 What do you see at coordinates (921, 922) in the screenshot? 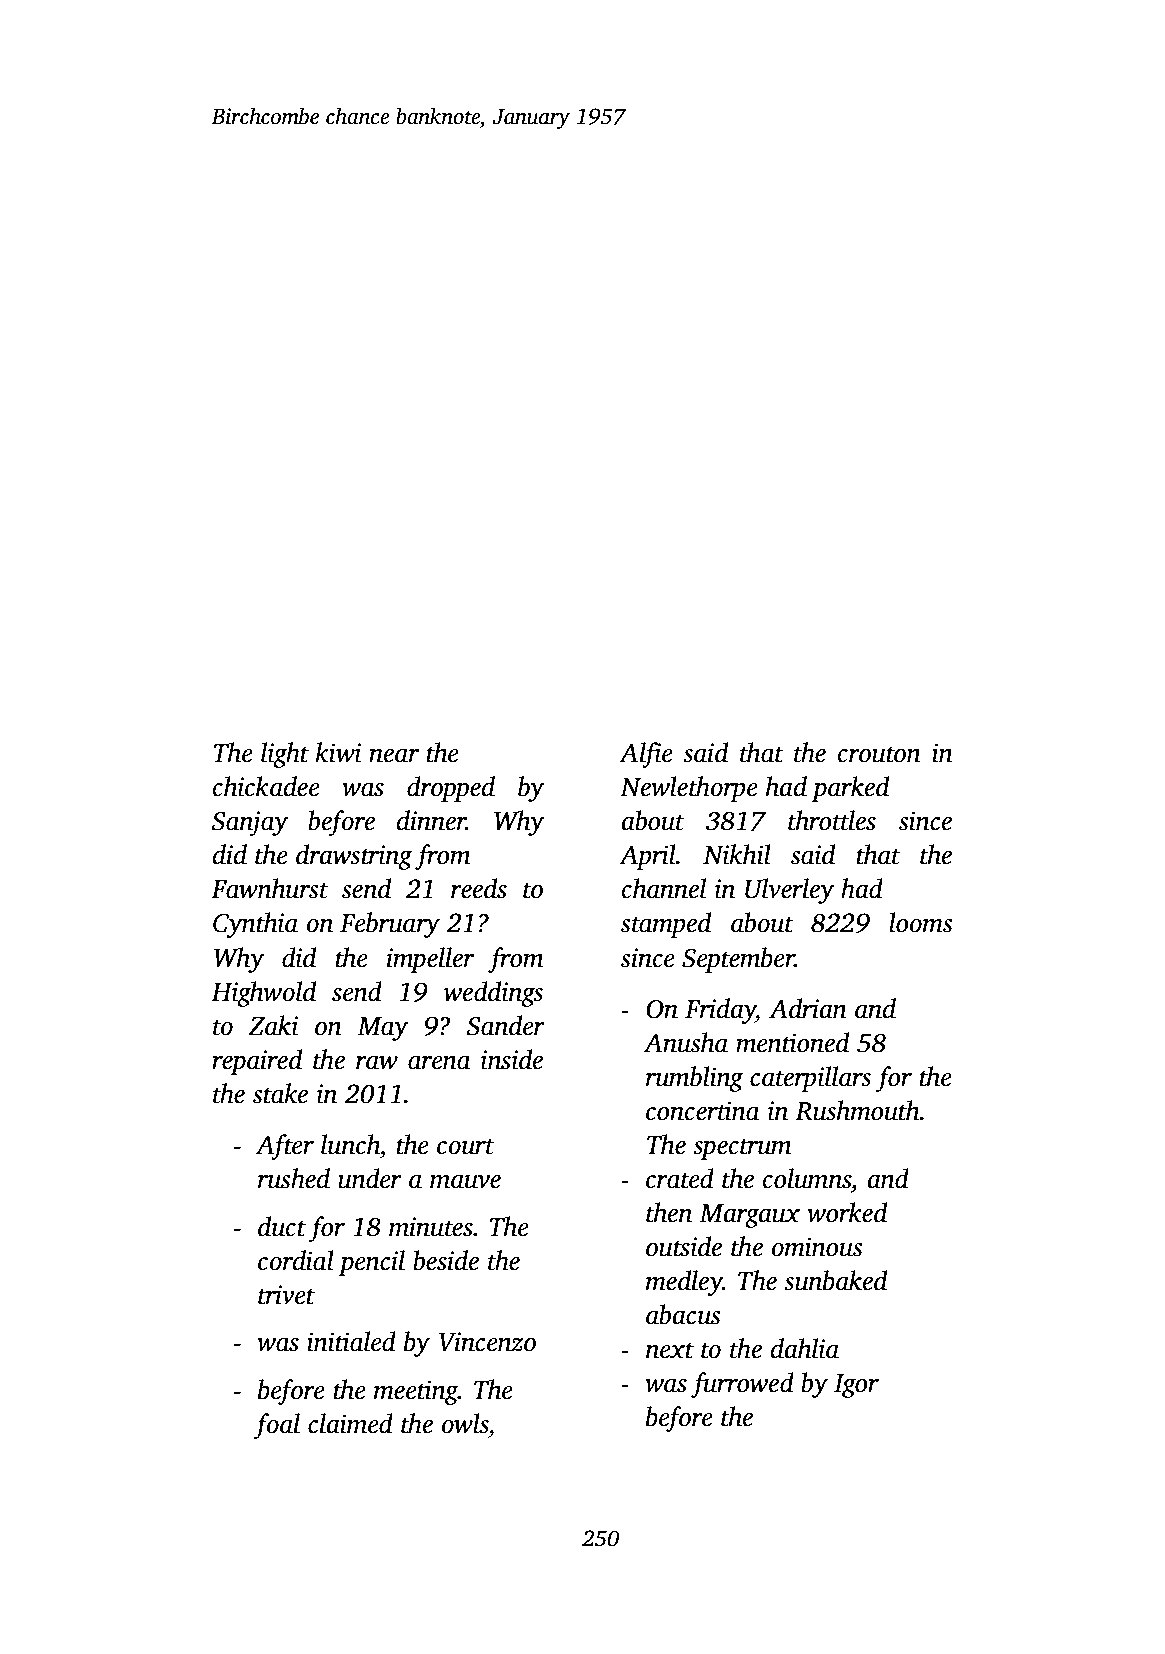
I see `looms` at bounding box center [921, 922].
